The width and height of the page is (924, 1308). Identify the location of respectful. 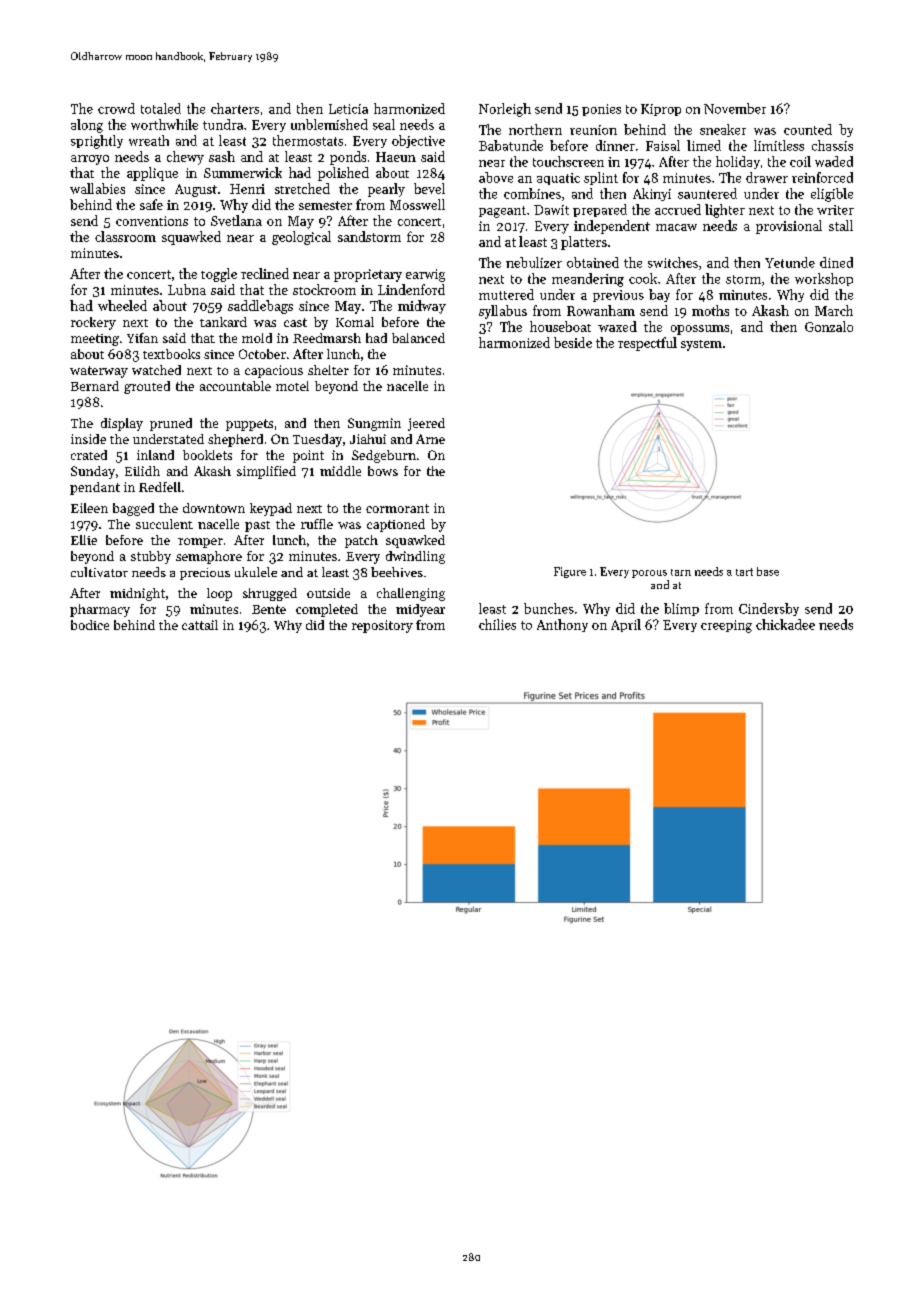
(647, 344).
